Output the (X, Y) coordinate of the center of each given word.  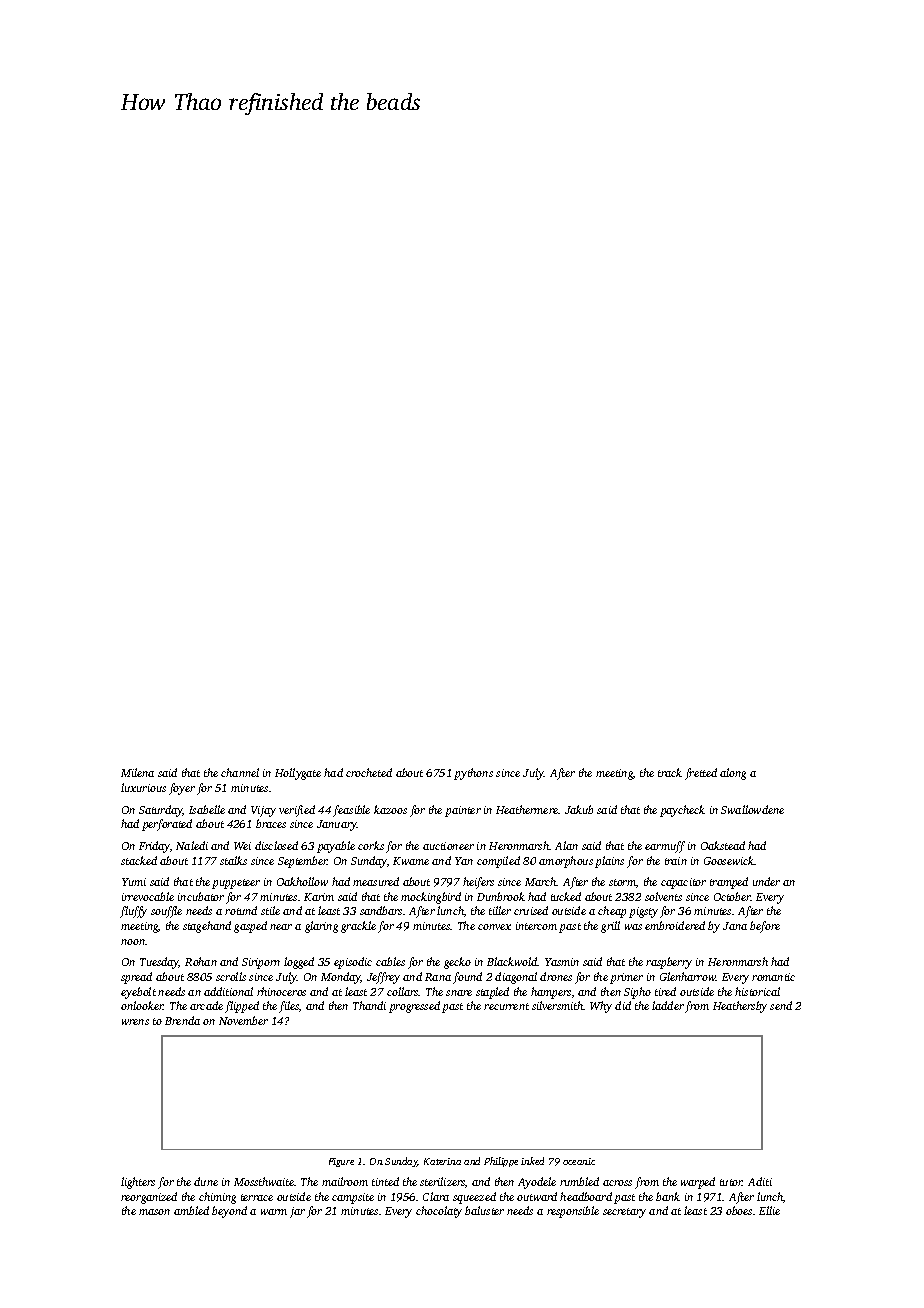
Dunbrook (501, 896)
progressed (414, 1007)
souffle (166, 912)
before (765, 927)
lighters (138, 1183)
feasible (351, 811)
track (670, 772)
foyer (182, 789)
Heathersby (740, 1007)
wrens (135, 1022)
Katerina (442, 1161)
